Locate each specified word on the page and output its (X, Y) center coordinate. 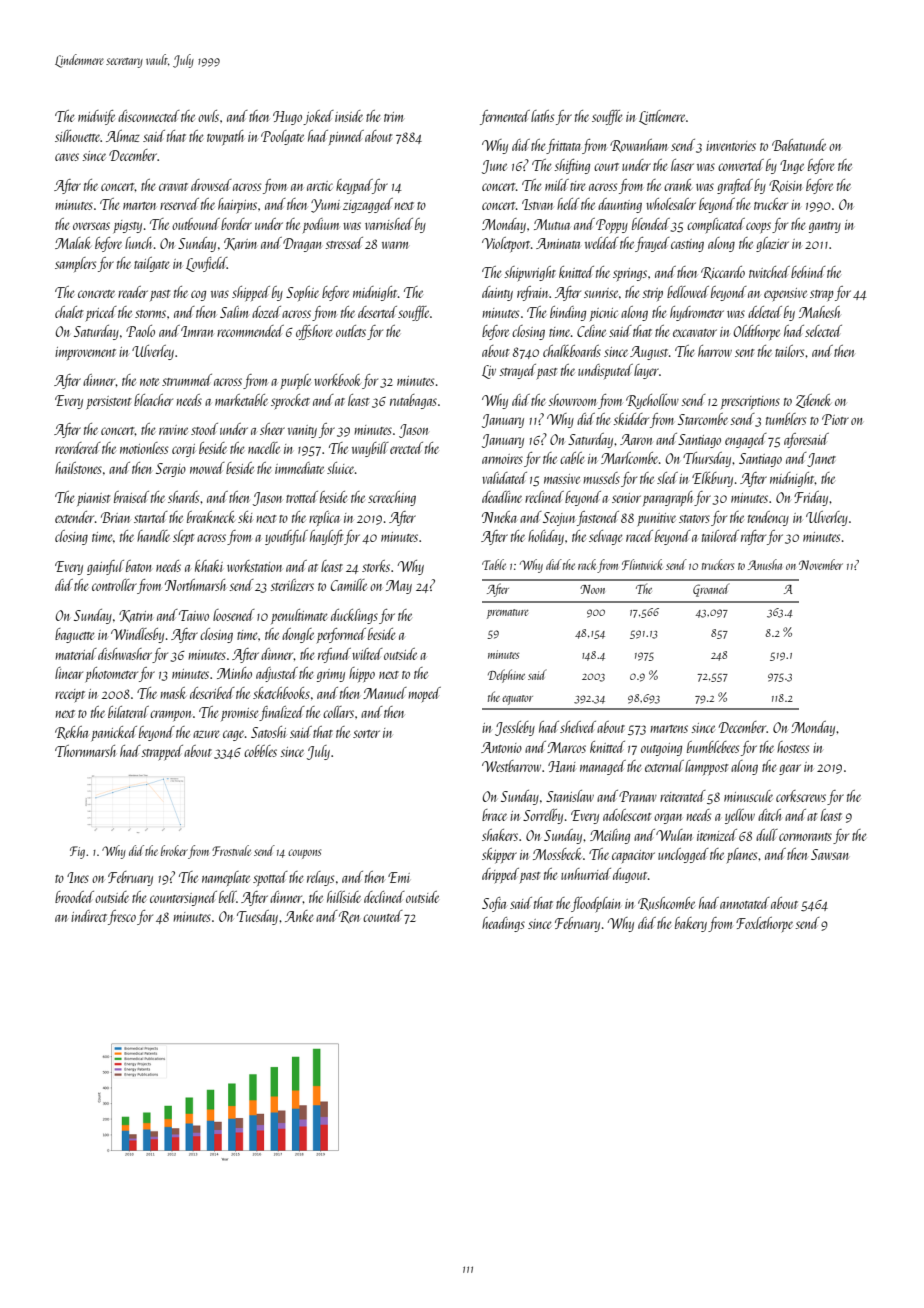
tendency (768, 518)
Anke (299, 916)
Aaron (636, 439)
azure (206, 734)
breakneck (211, 517)
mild (557, 185)
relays (320, 878)
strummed (187, 380)
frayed (652, 244)
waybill (370, 449)
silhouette (78, 136)
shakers (500, 835)
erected (406, 448)
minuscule (748, 796)
